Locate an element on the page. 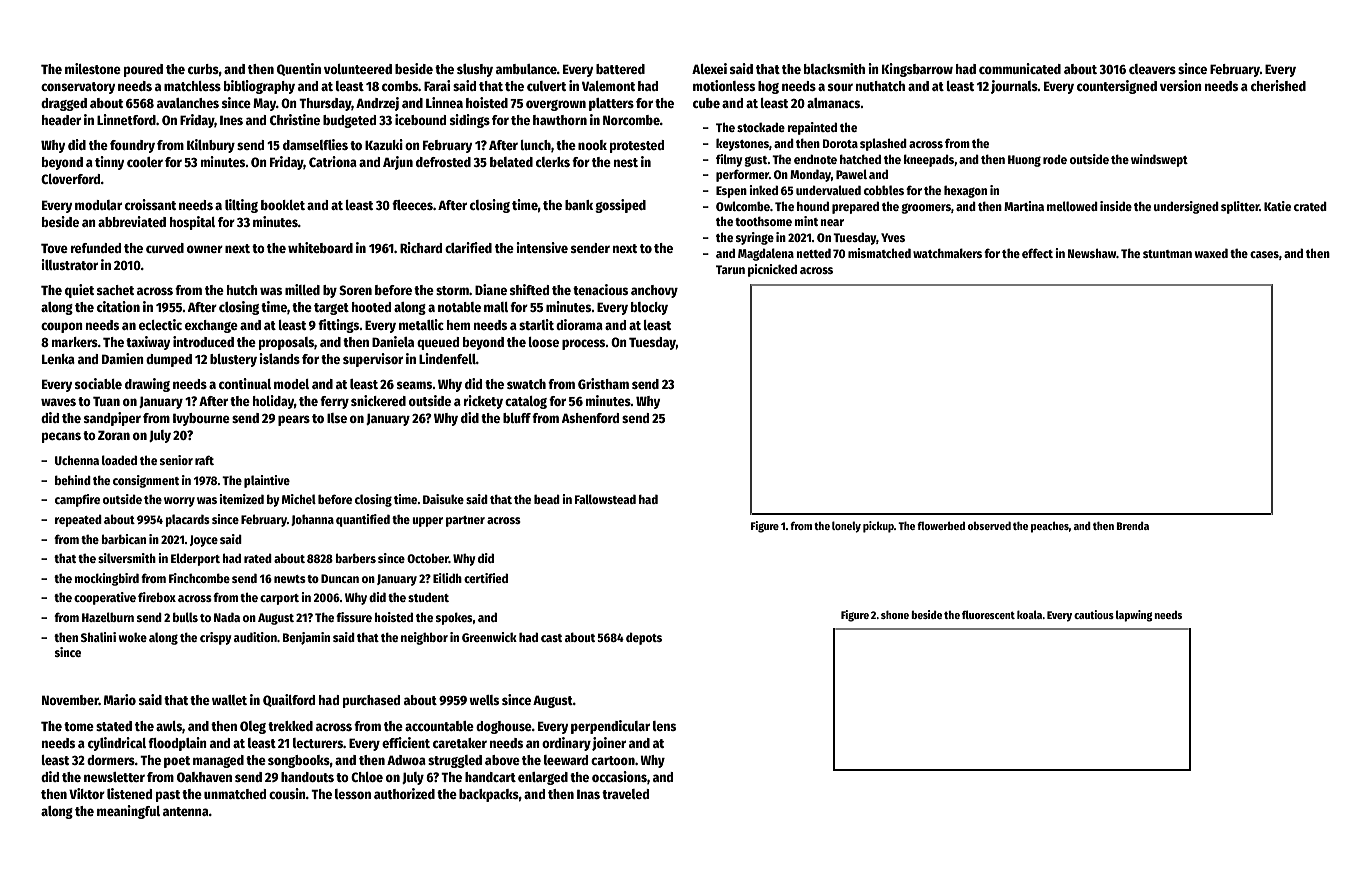 Image resolution: width=1372 pixels, height=887 pixels. Newshaw is located at coordinates (1092, 253).
